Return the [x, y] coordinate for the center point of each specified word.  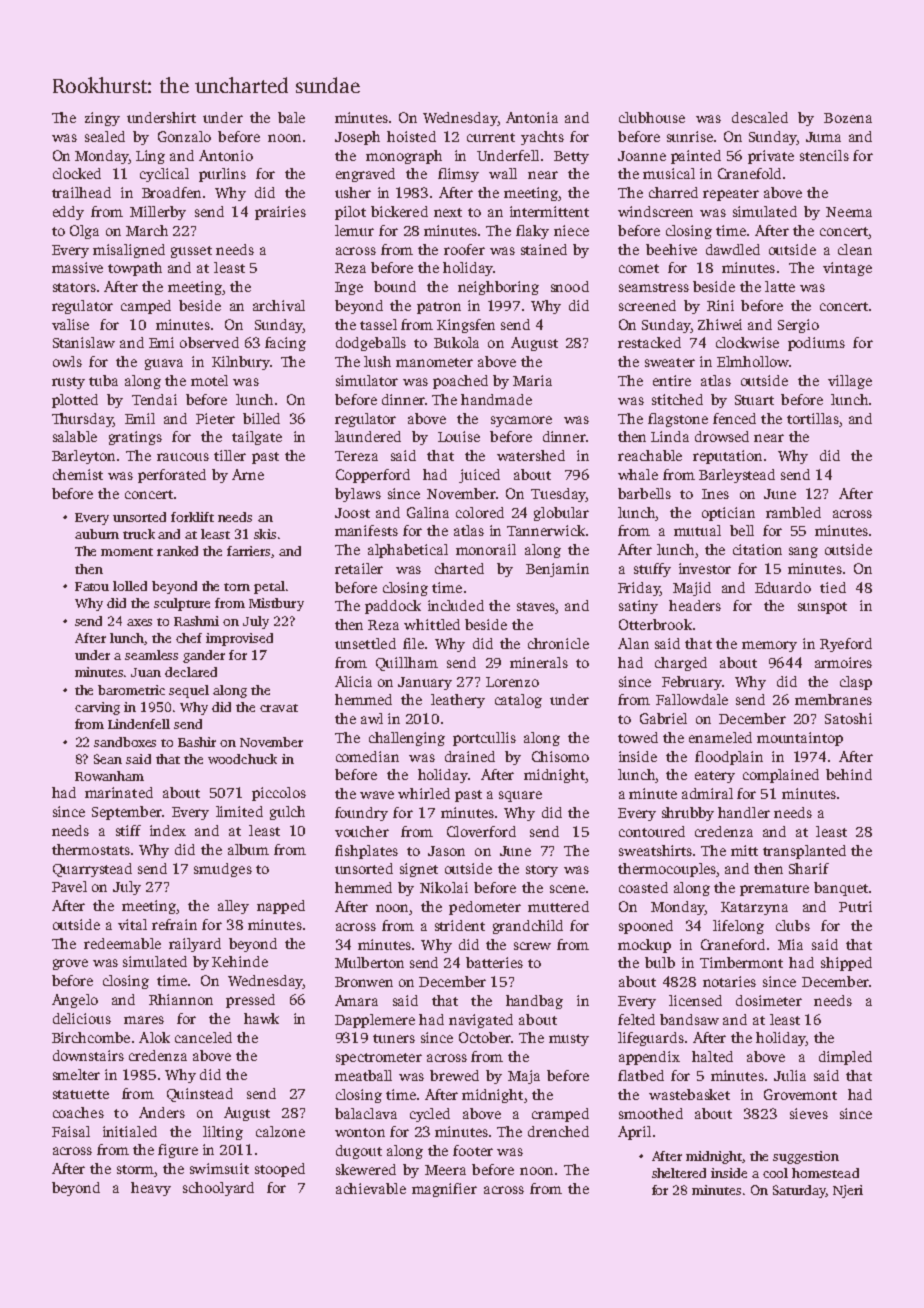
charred [673, 192]
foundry [361, 814]
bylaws [358, 495]
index [168, 830]
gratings [135, 438]
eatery [715, 777]
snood [570, 286]
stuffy [652, 570]
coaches [78, 1112]
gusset [191, 252]
